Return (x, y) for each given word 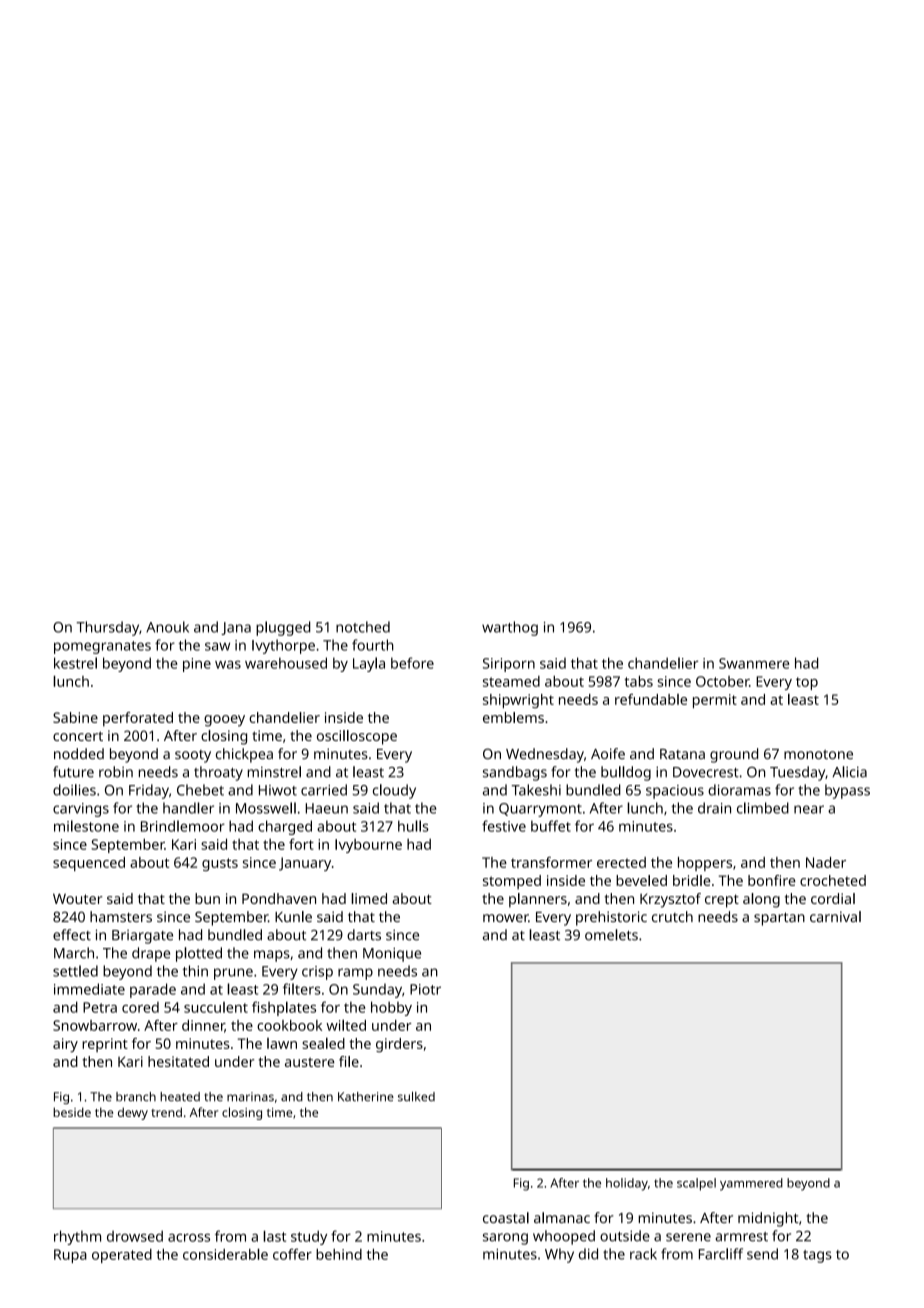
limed (369, 898)
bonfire (772, 880)
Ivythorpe (283, 646)
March (74, 953)
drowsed (135, 1236)
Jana (236, 628)
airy (65, 1045)
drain (714, 808)
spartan (779, 919)
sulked (416, 1096)
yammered (751, 1184)
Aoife (608, 753)
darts (364, 935)
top (807, 683)
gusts (220, 864)
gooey (224, 721)
